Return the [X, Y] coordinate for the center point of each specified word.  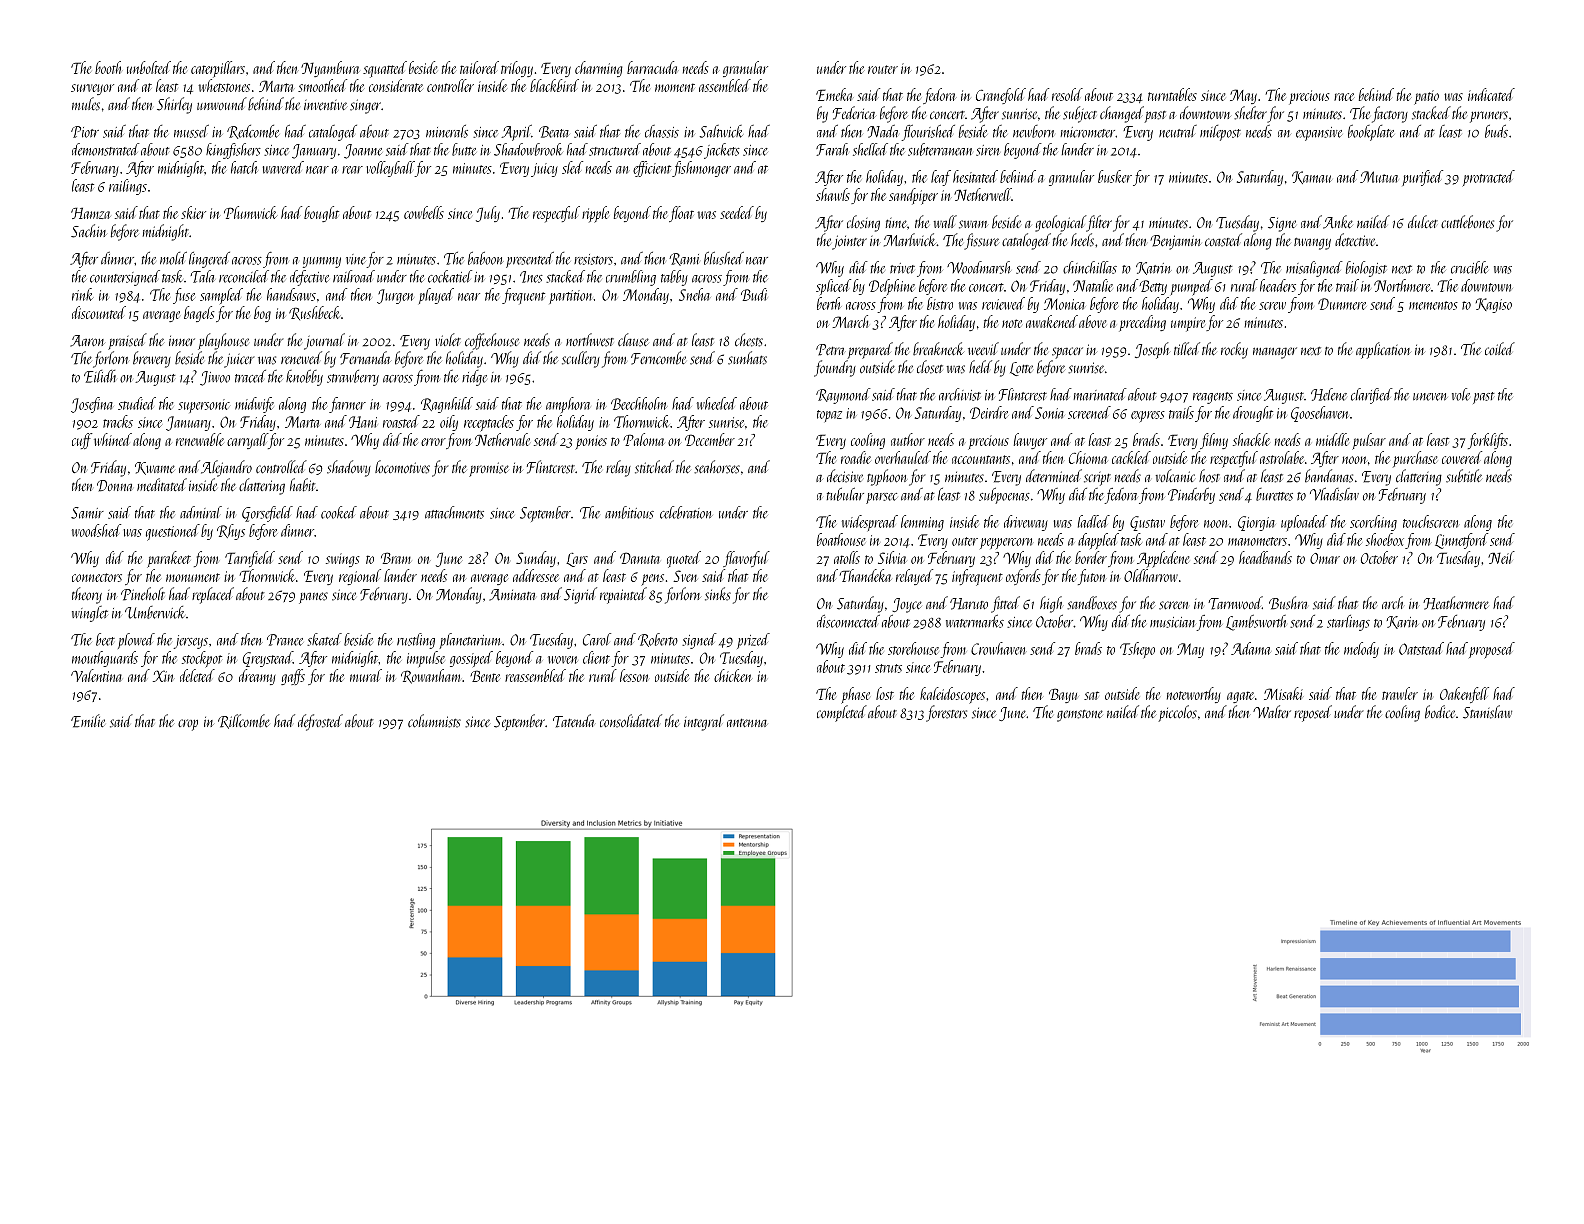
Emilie [88, 721]
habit [303, 485]
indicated [1491, 94]
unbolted [149, 67]
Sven [685, 576]
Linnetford [1461, 541]
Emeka [834, 94]
